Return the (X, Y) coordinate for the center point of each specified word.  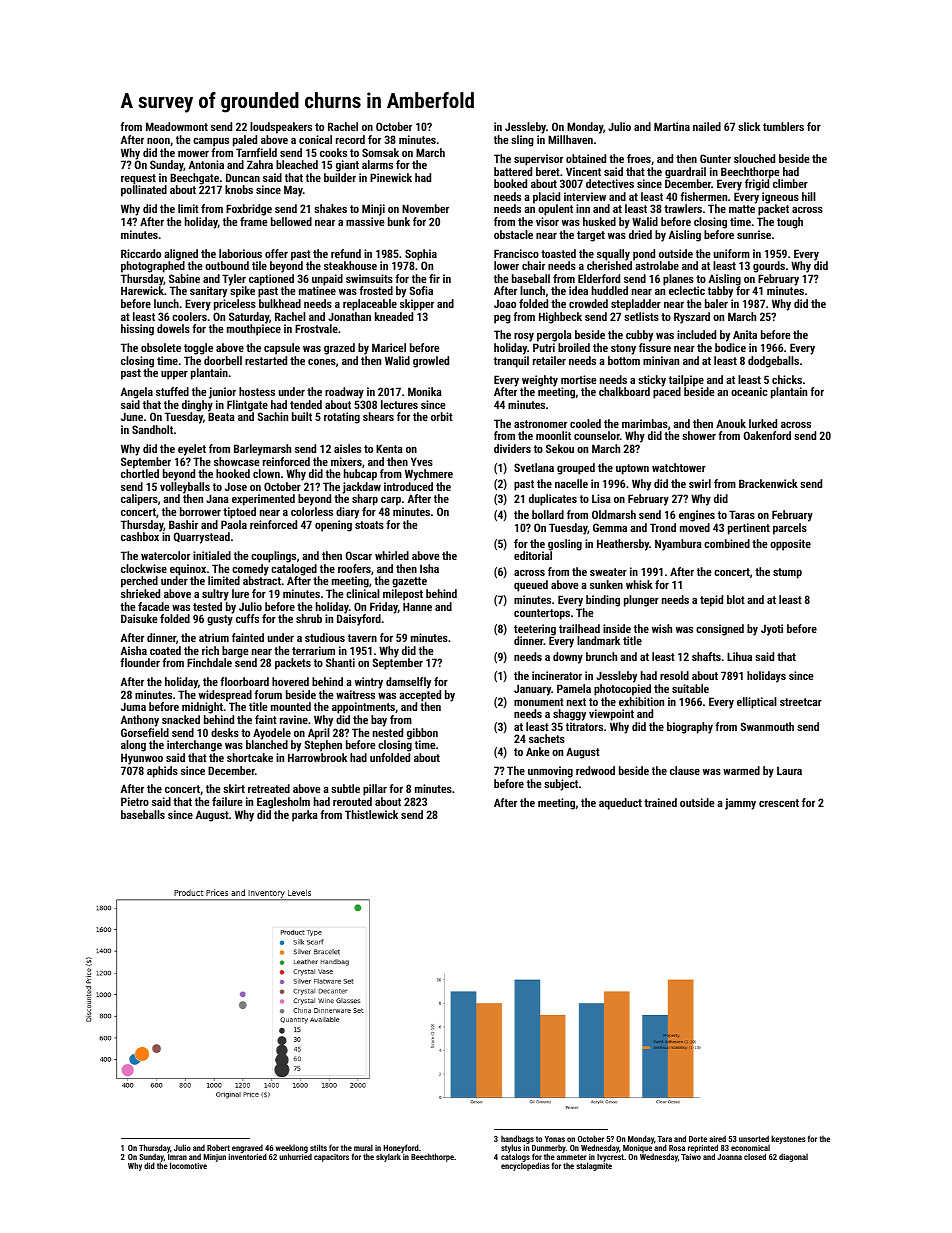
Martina (672, 126)
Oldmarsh (614, 514)
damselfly (408, 683)
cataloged (294, 570)
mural (363, 1147)
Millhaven (570, 139)
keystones (788, 1139)
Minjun (214, 1158)
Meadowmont (177, 126)
